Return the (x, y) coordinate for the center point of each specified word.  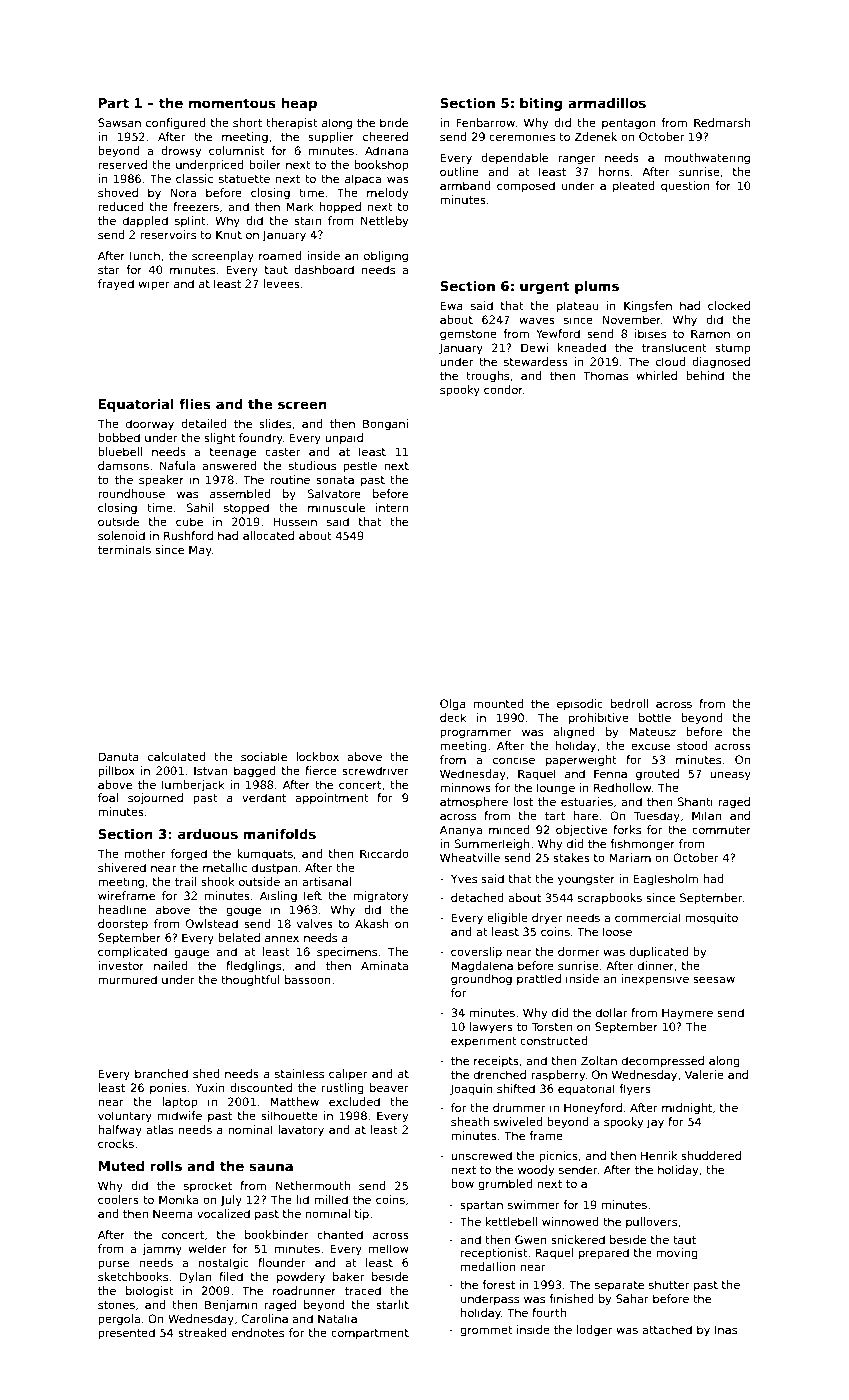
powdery (301, 1278)
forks (627, 829)
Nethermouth (312, 1185)
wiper (154, 285)
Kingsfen (648, 307)
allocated (268, 535)
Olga (453, 705)
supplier (331, 138)
